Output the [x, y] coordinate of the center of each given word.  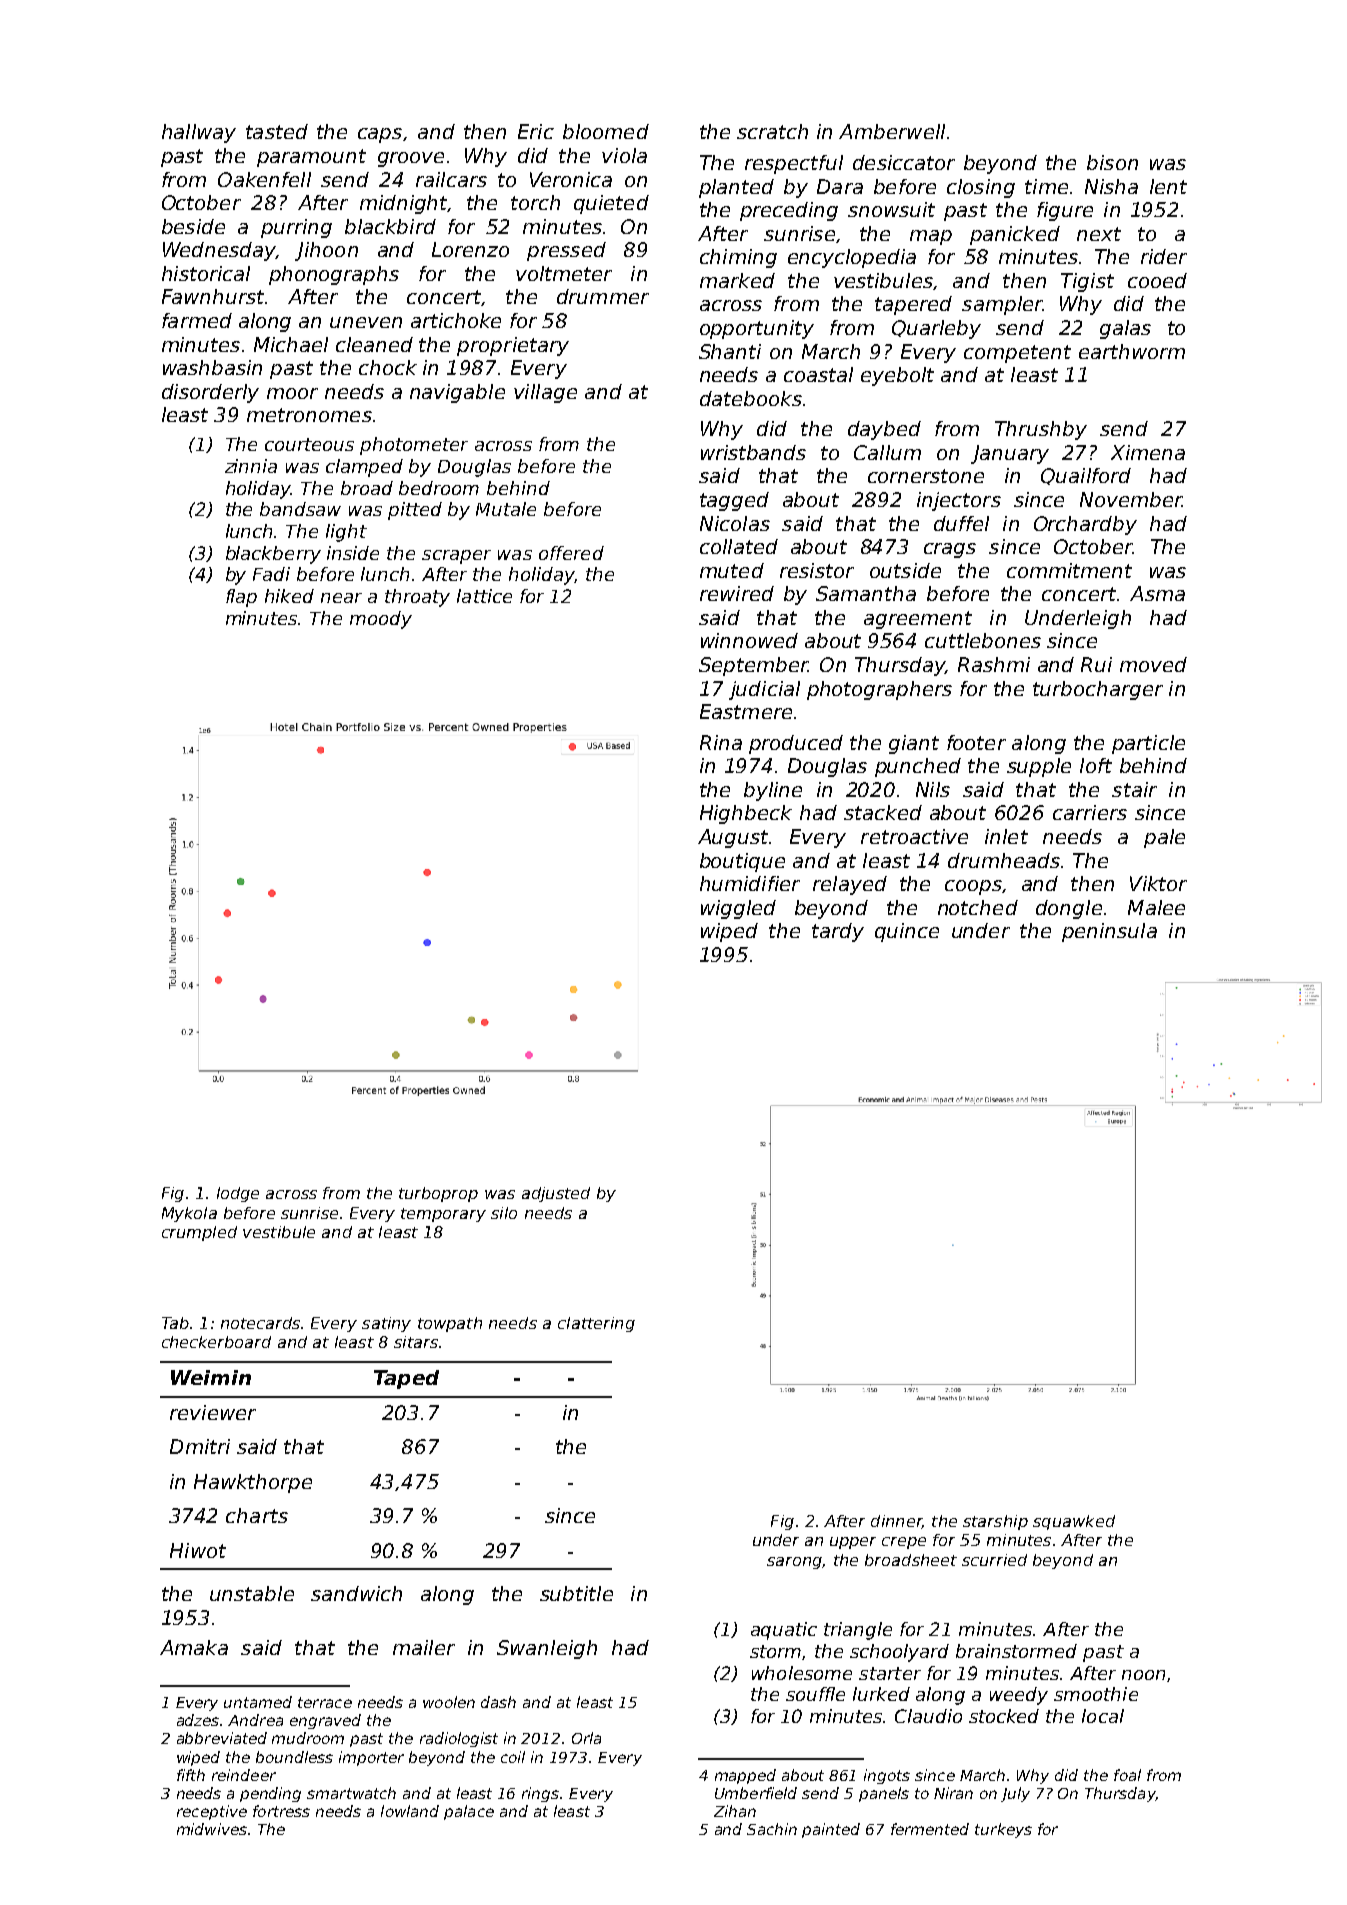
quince [907, 932]
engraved [325, 1721]
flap [241, 598]
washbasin [212, 367]
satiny [386, 1324]
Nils [933, 789]
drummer [603, 296]
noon [1143, 1675]
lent [1168, 186]
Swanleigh [547, 1649]
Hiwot [198, 1550]
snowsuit [891, 209]
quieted [611, 204]
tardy [838, 932]
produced [796, 744]
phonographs [334, 275]
